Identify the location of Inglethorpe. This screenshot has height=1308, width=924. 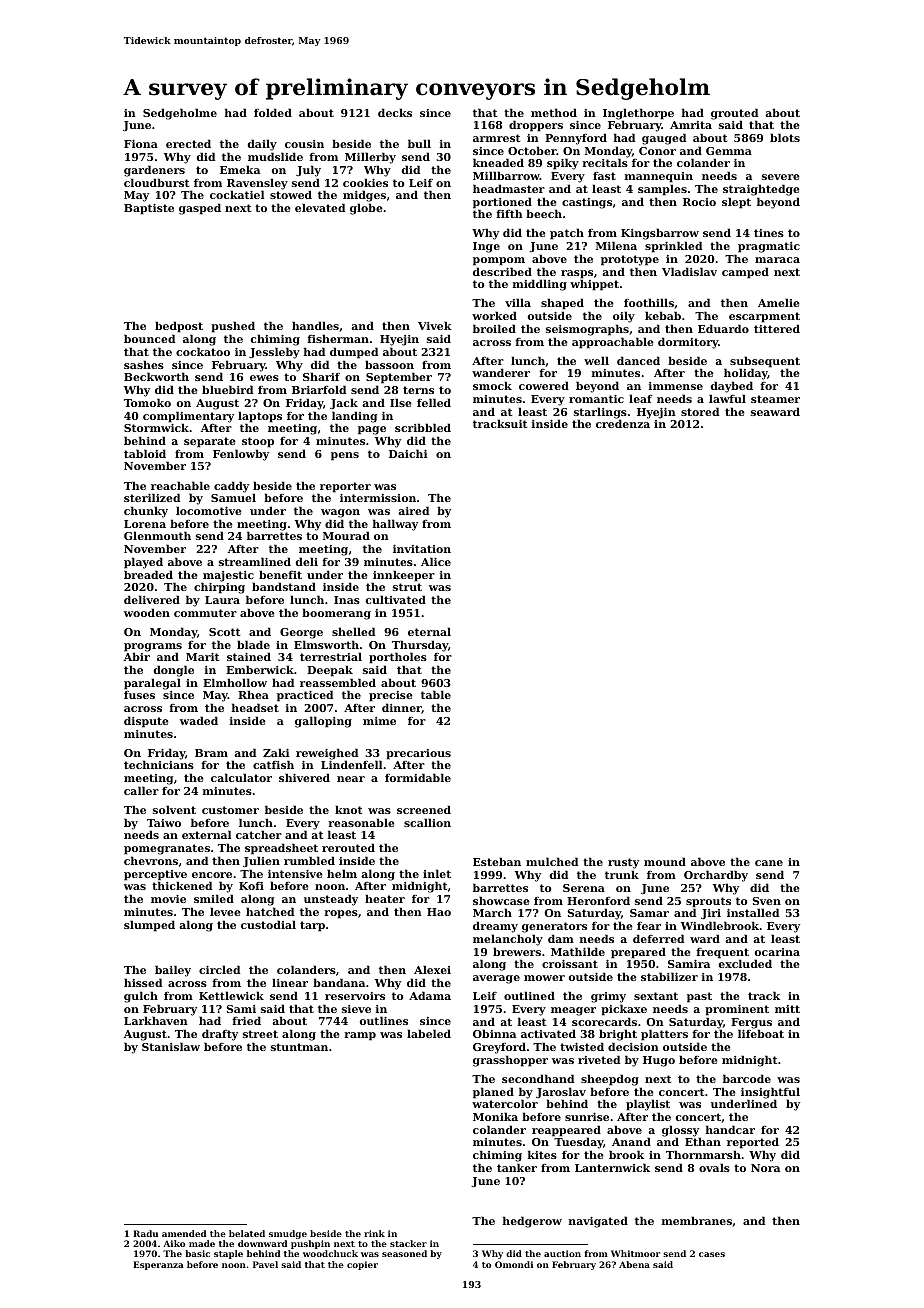
(638, 114).
